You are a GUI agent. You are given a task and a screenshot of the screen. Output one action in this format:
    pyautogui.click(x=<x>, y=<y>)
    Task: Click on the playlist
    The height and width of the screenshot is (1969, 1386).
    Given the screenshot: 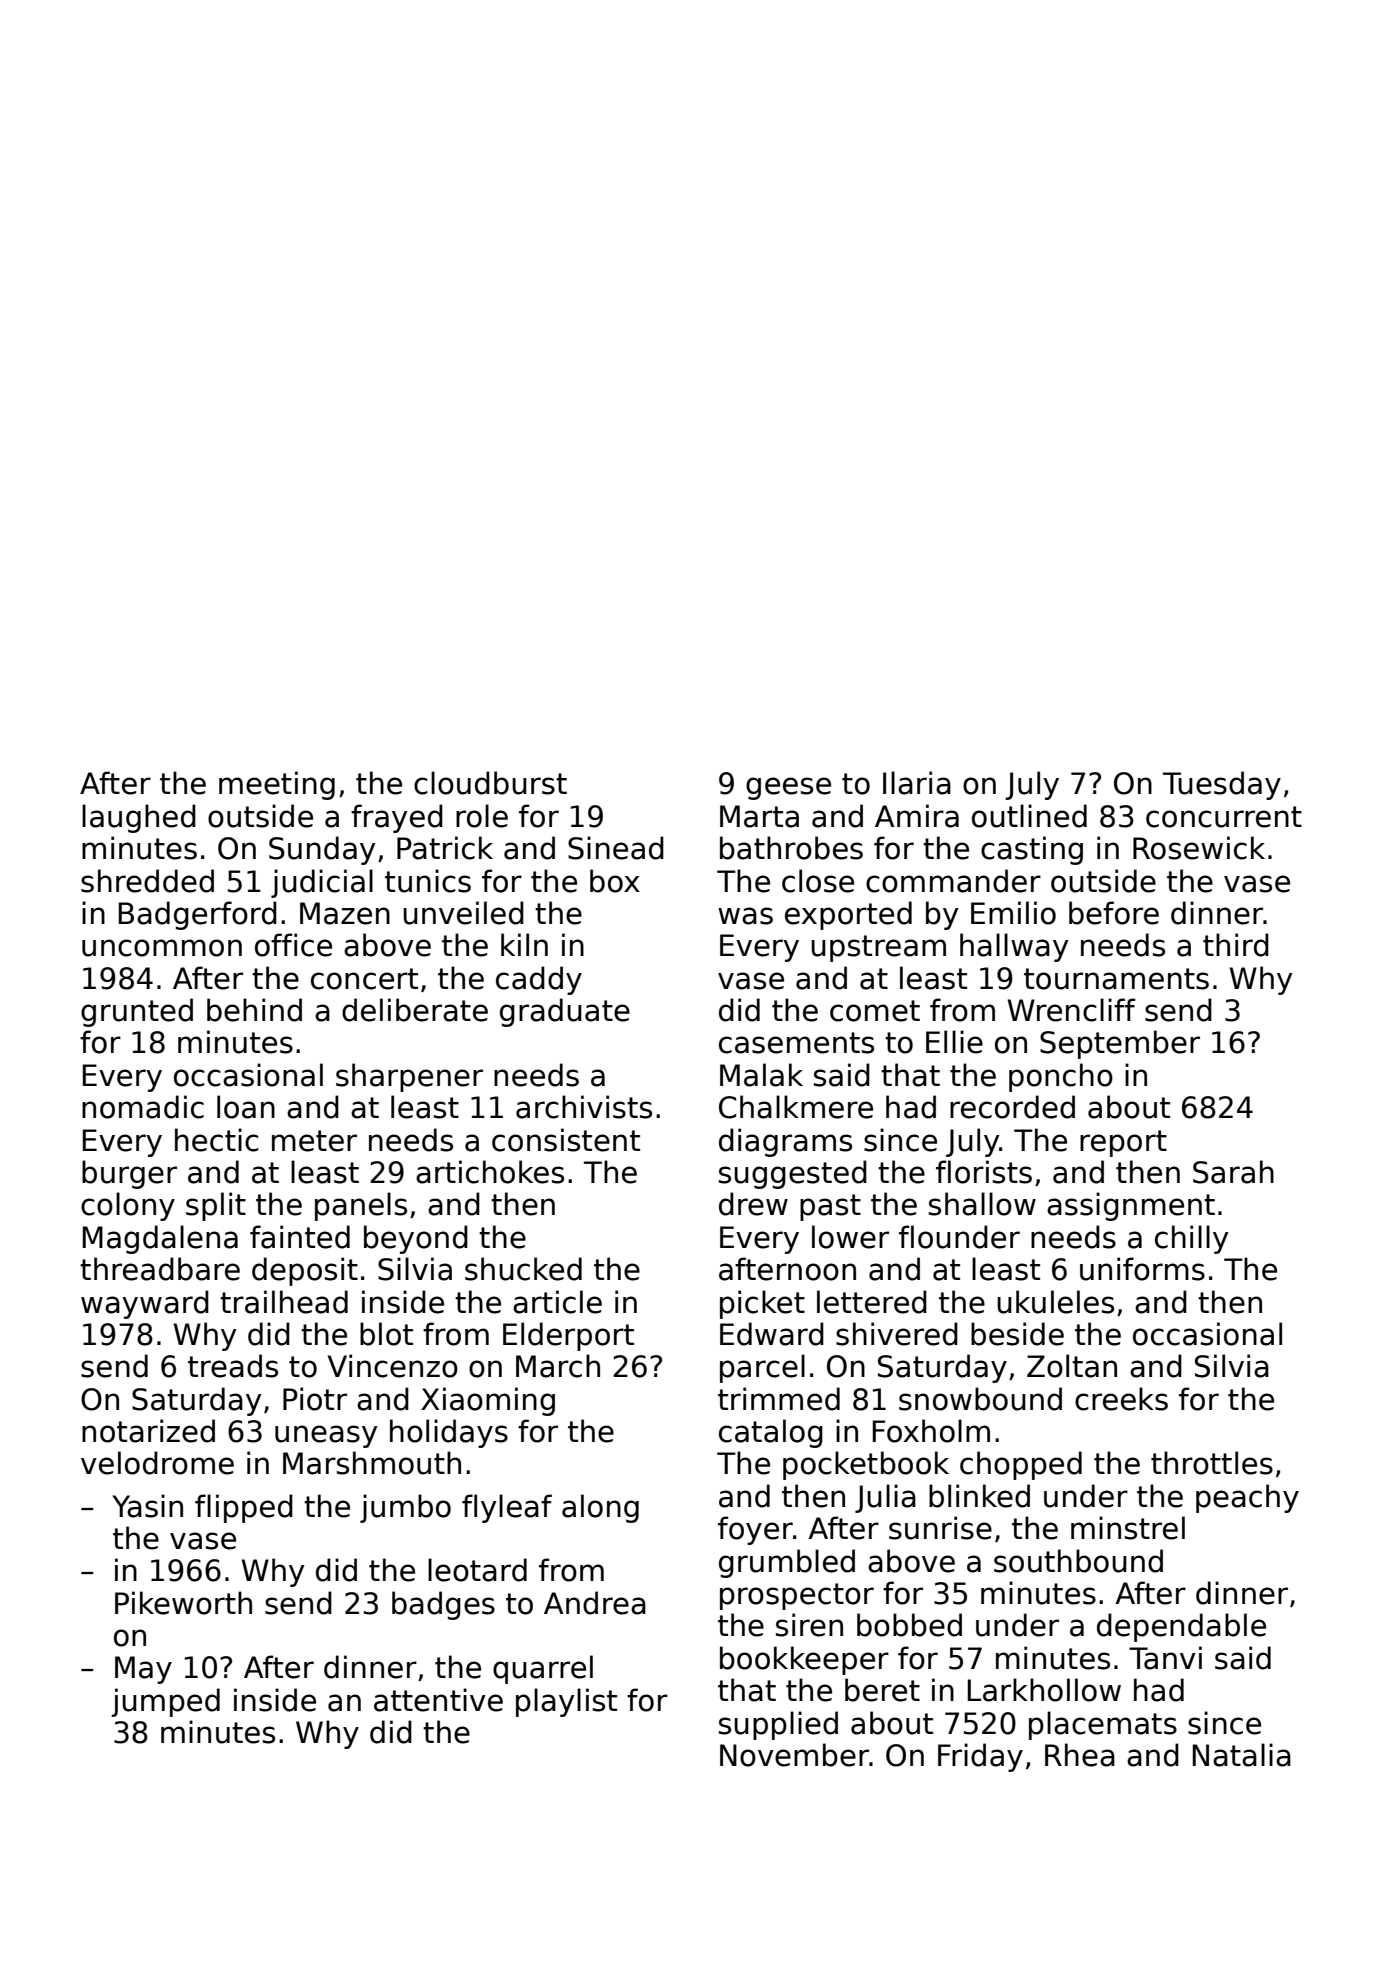 What is the action you would take?
    pyautogui.click(x=566, y=1702)
